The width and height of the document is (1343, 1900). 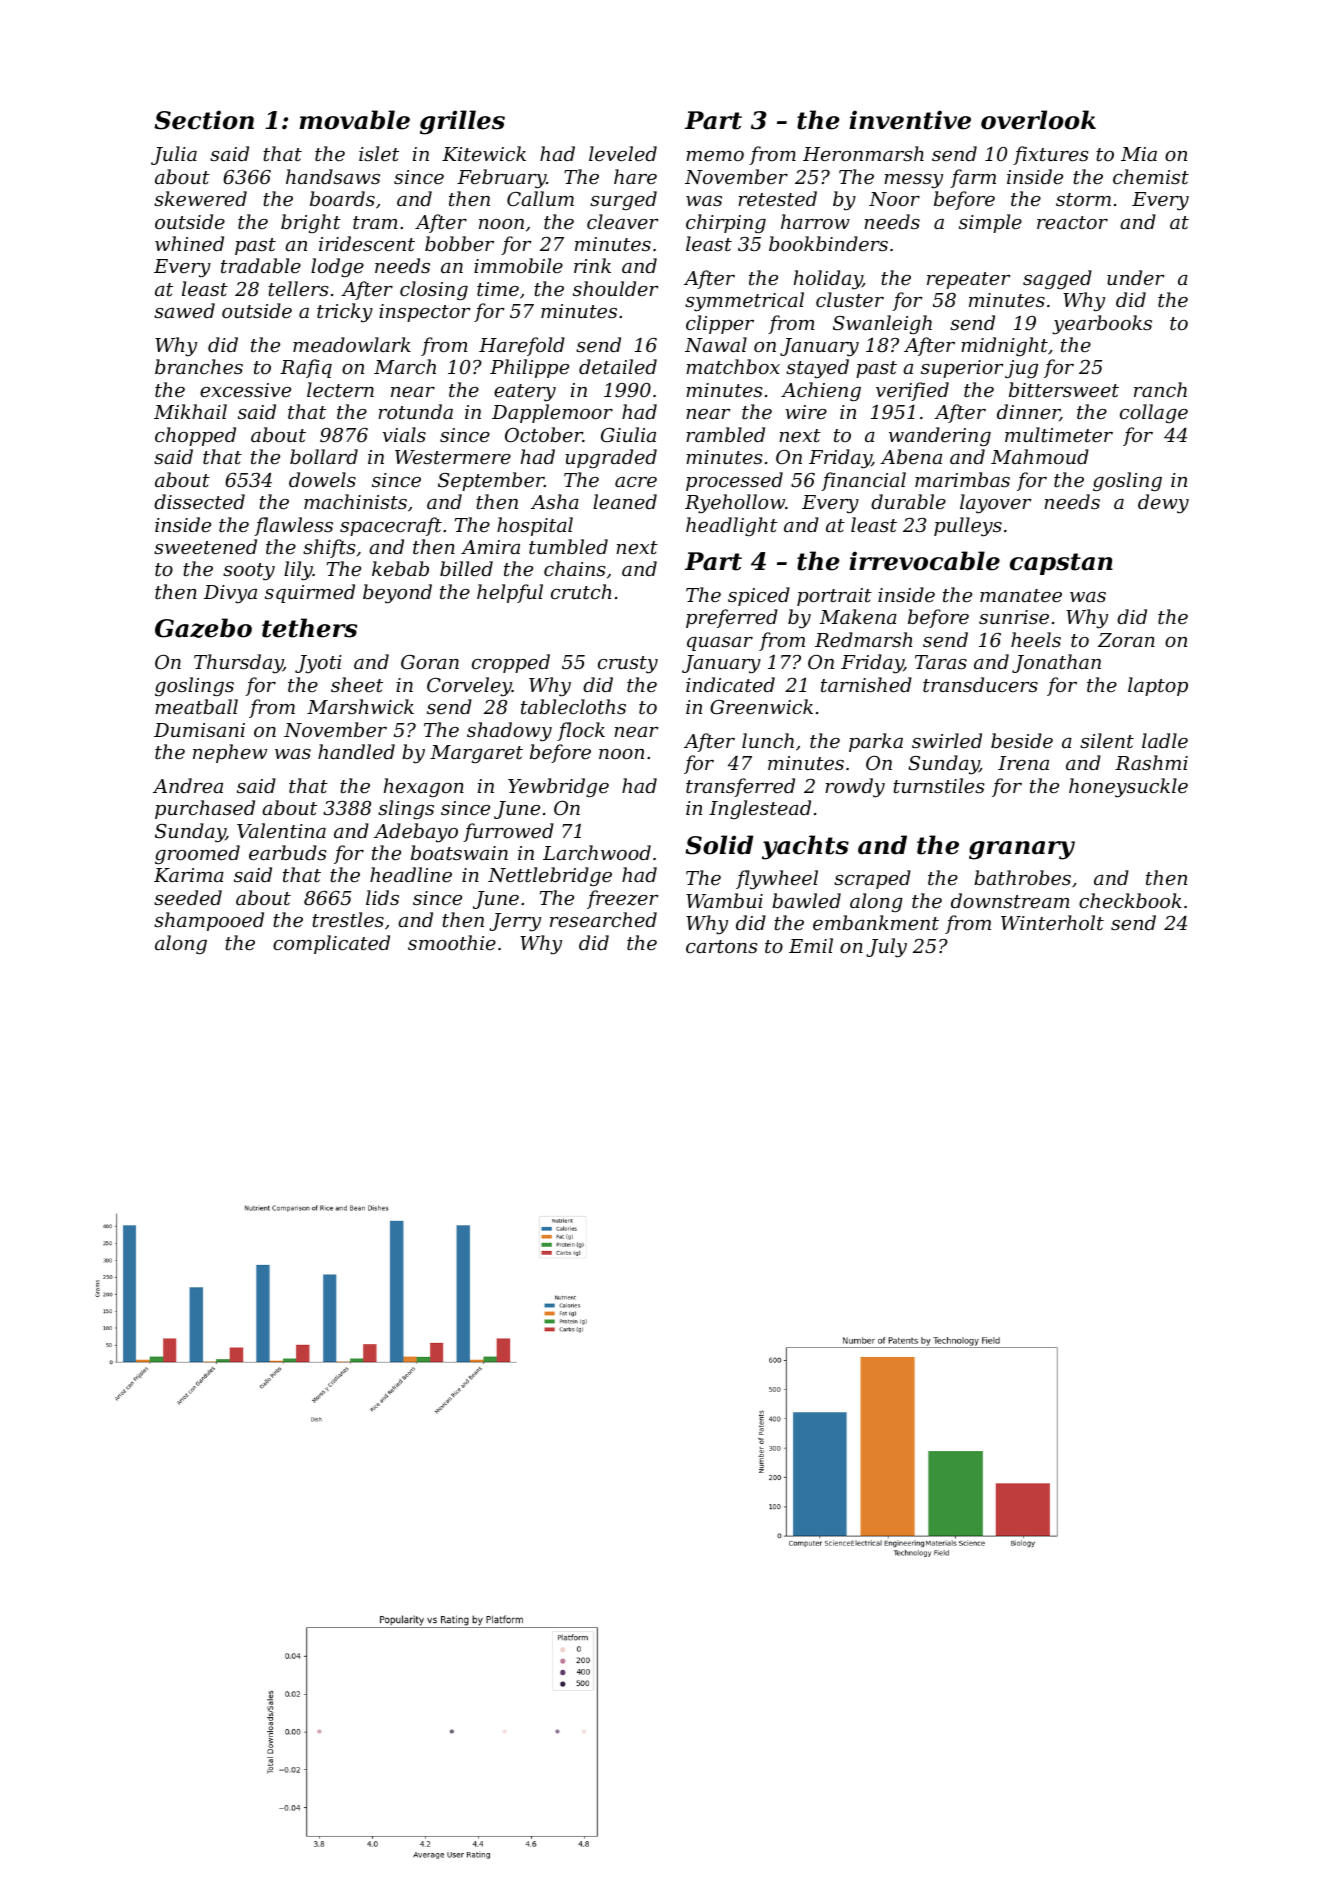 I want to click on Nawal, so click(x=716, y=345).
